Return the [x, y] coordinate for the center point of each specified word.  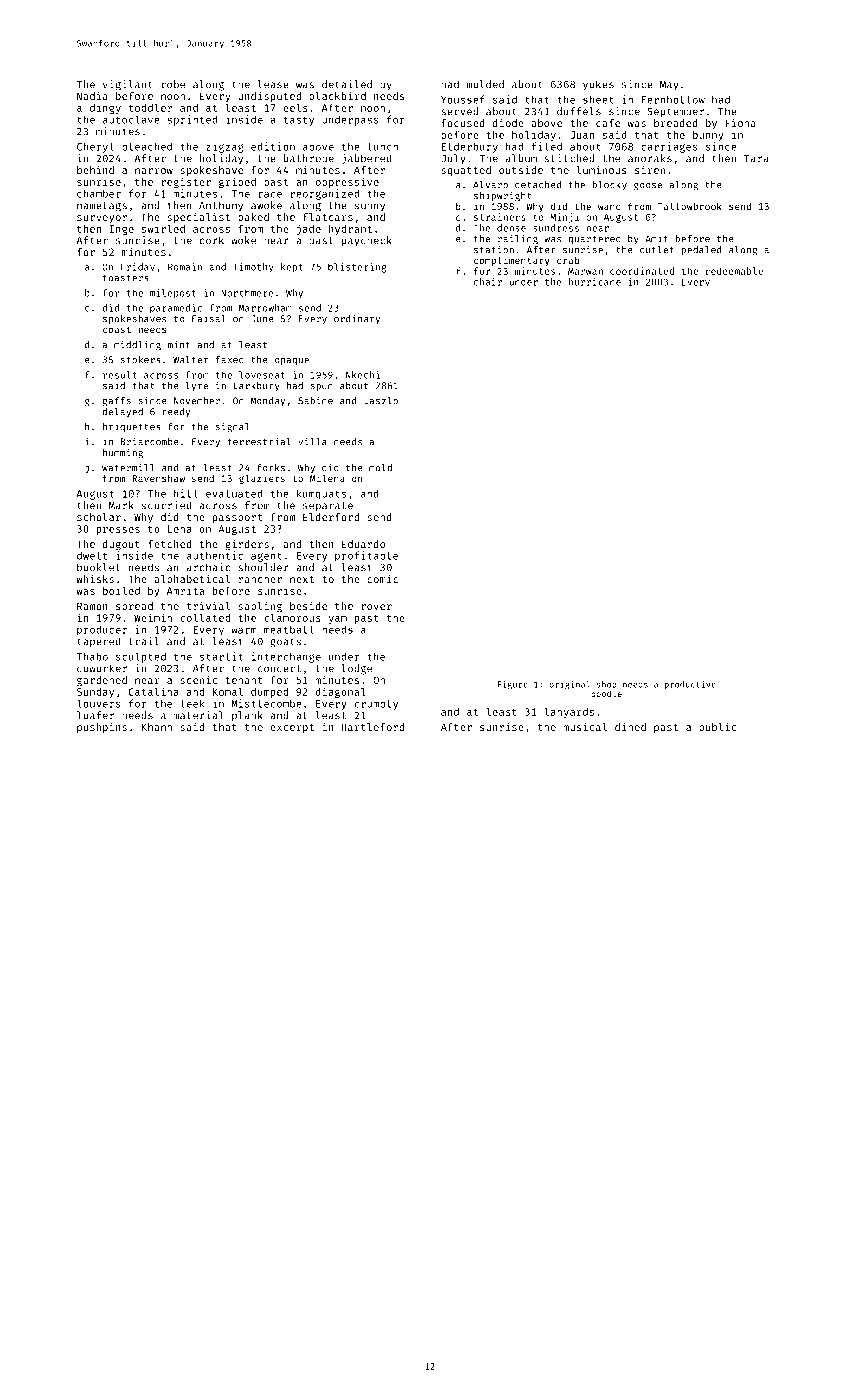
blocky [609, 185]
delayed [122, 412]
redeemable [734, 271]
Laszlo [381, 401]
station [494, 250]
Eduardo [363, 544]
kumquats [321, 494]
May [669, 86]
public [717, 728]
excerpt [292, 728]
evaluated [234, 493]
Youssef [463, 99]
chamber [99, 193]
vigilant [128, 85]
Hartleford [372, 727]
